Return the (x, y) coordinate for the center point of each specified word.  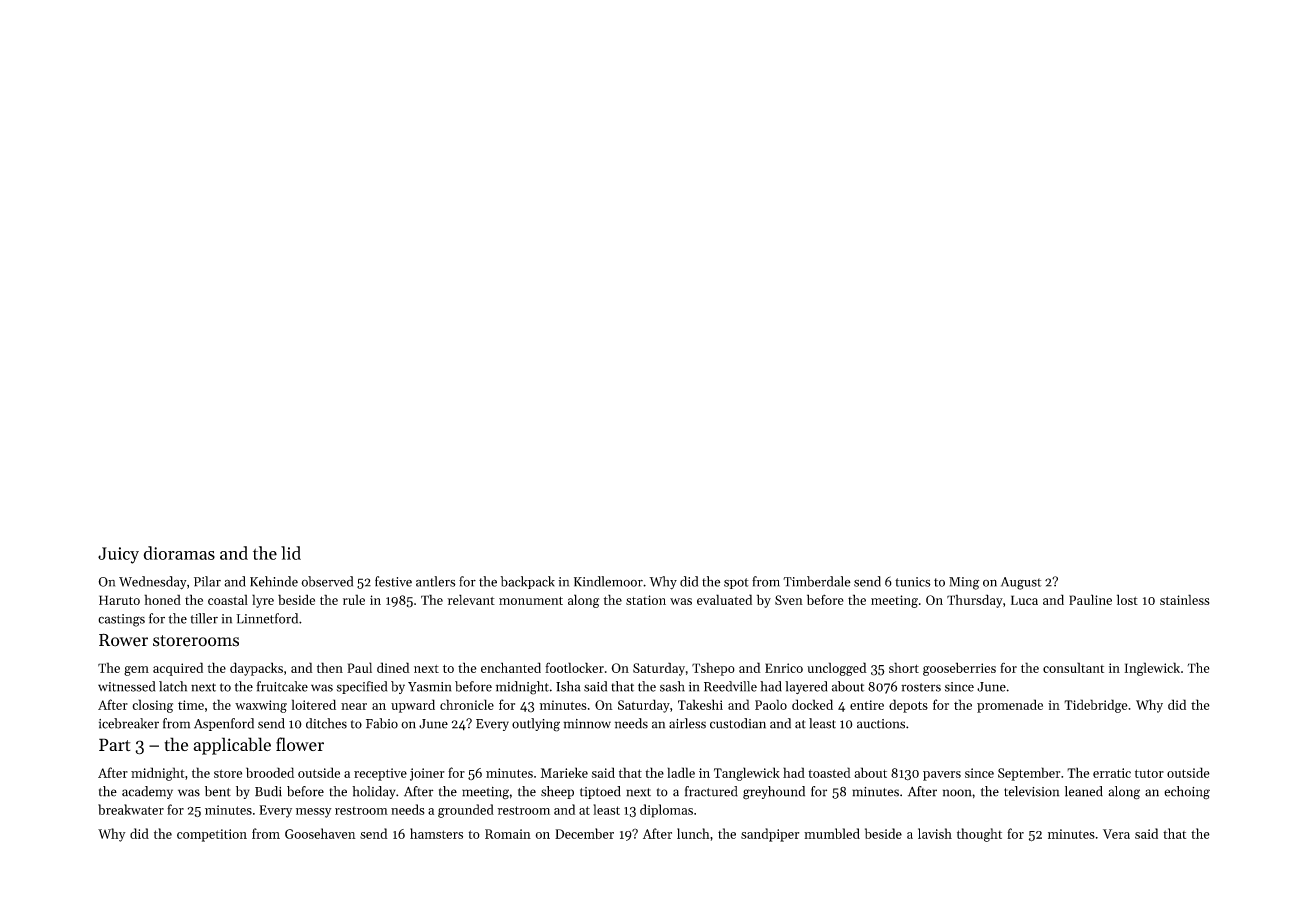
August (1021, 583)
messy (314, 813)
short (904, 667)
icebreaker (129, 723)
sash (672, 686)
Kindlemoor (608, 581)
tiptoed (600, 792)
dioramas (179, 553)
